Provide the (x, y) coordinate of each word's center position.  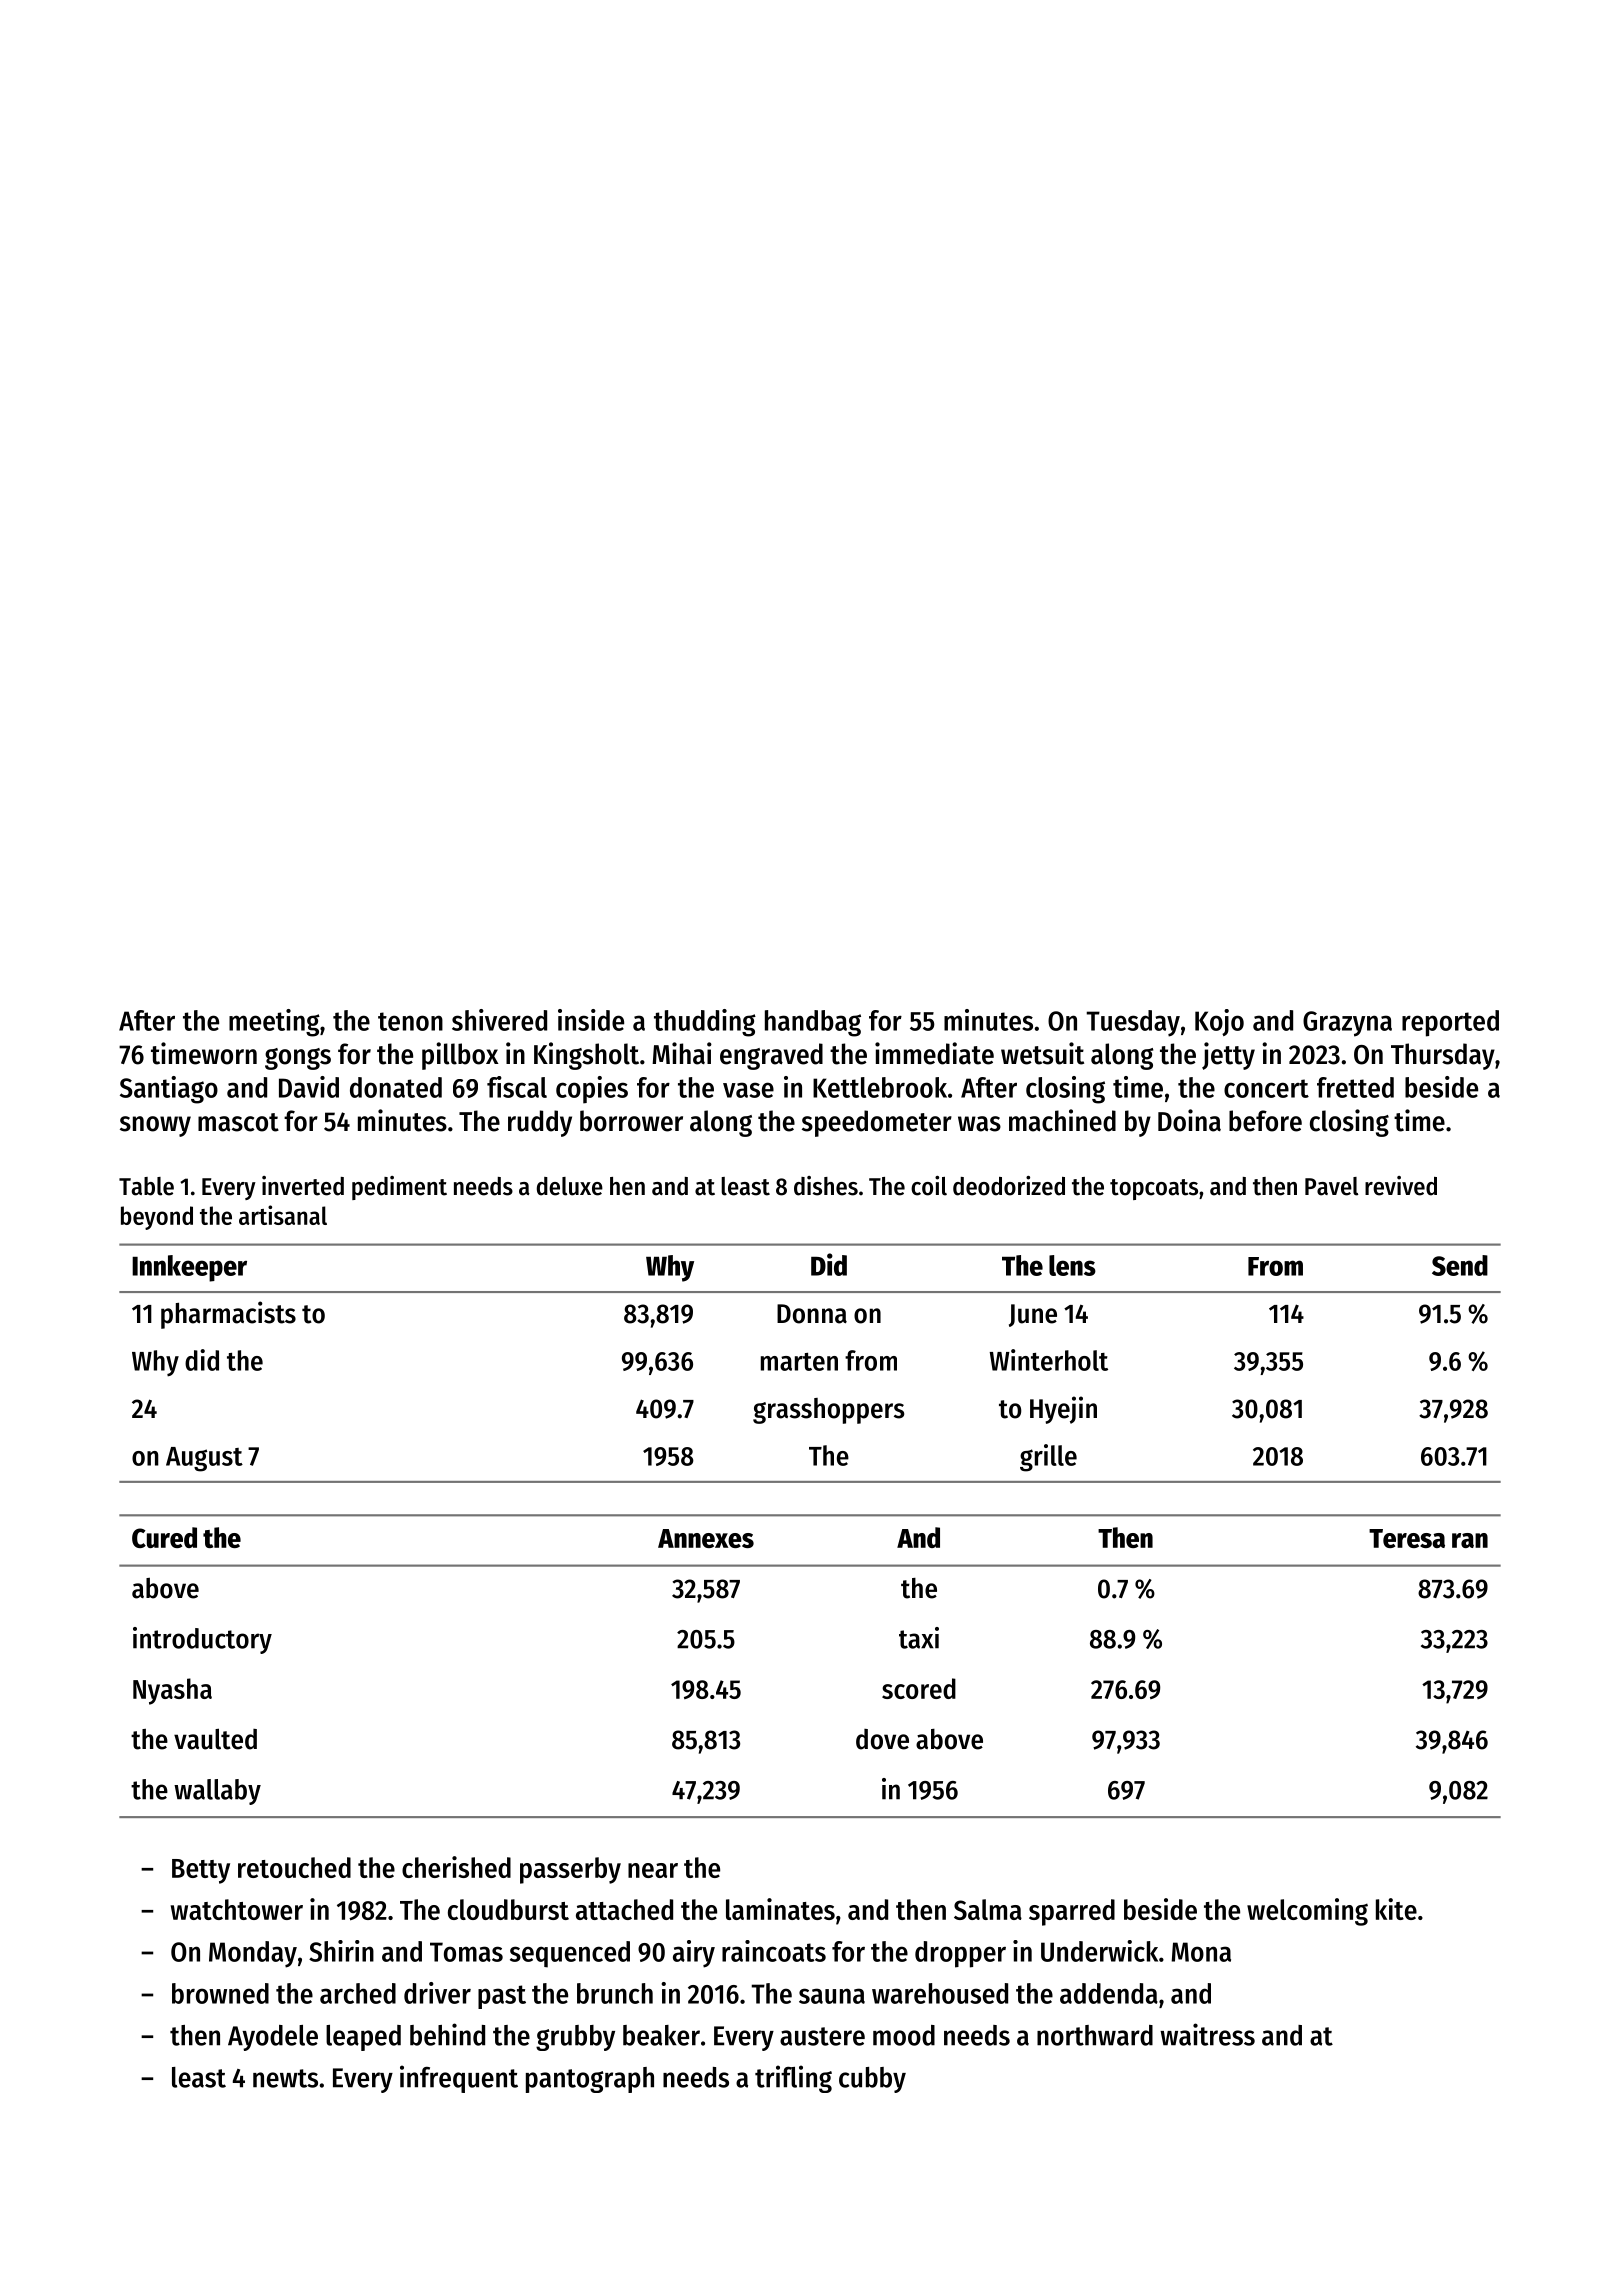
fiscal (517, 1087)
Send (1460, 1265)
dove (882, 1739)
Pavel (1331, 1186)
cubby (872, 2080)
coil (929, 1186)
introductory (202, 1640)
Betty (201, 1871)
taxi (919, 1638)
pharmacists (228, 1315)
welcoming (1307, 1912)
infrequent (459, 2079)
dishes (826, 1186)
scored (919, 1688)
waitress (1207, 2034)
